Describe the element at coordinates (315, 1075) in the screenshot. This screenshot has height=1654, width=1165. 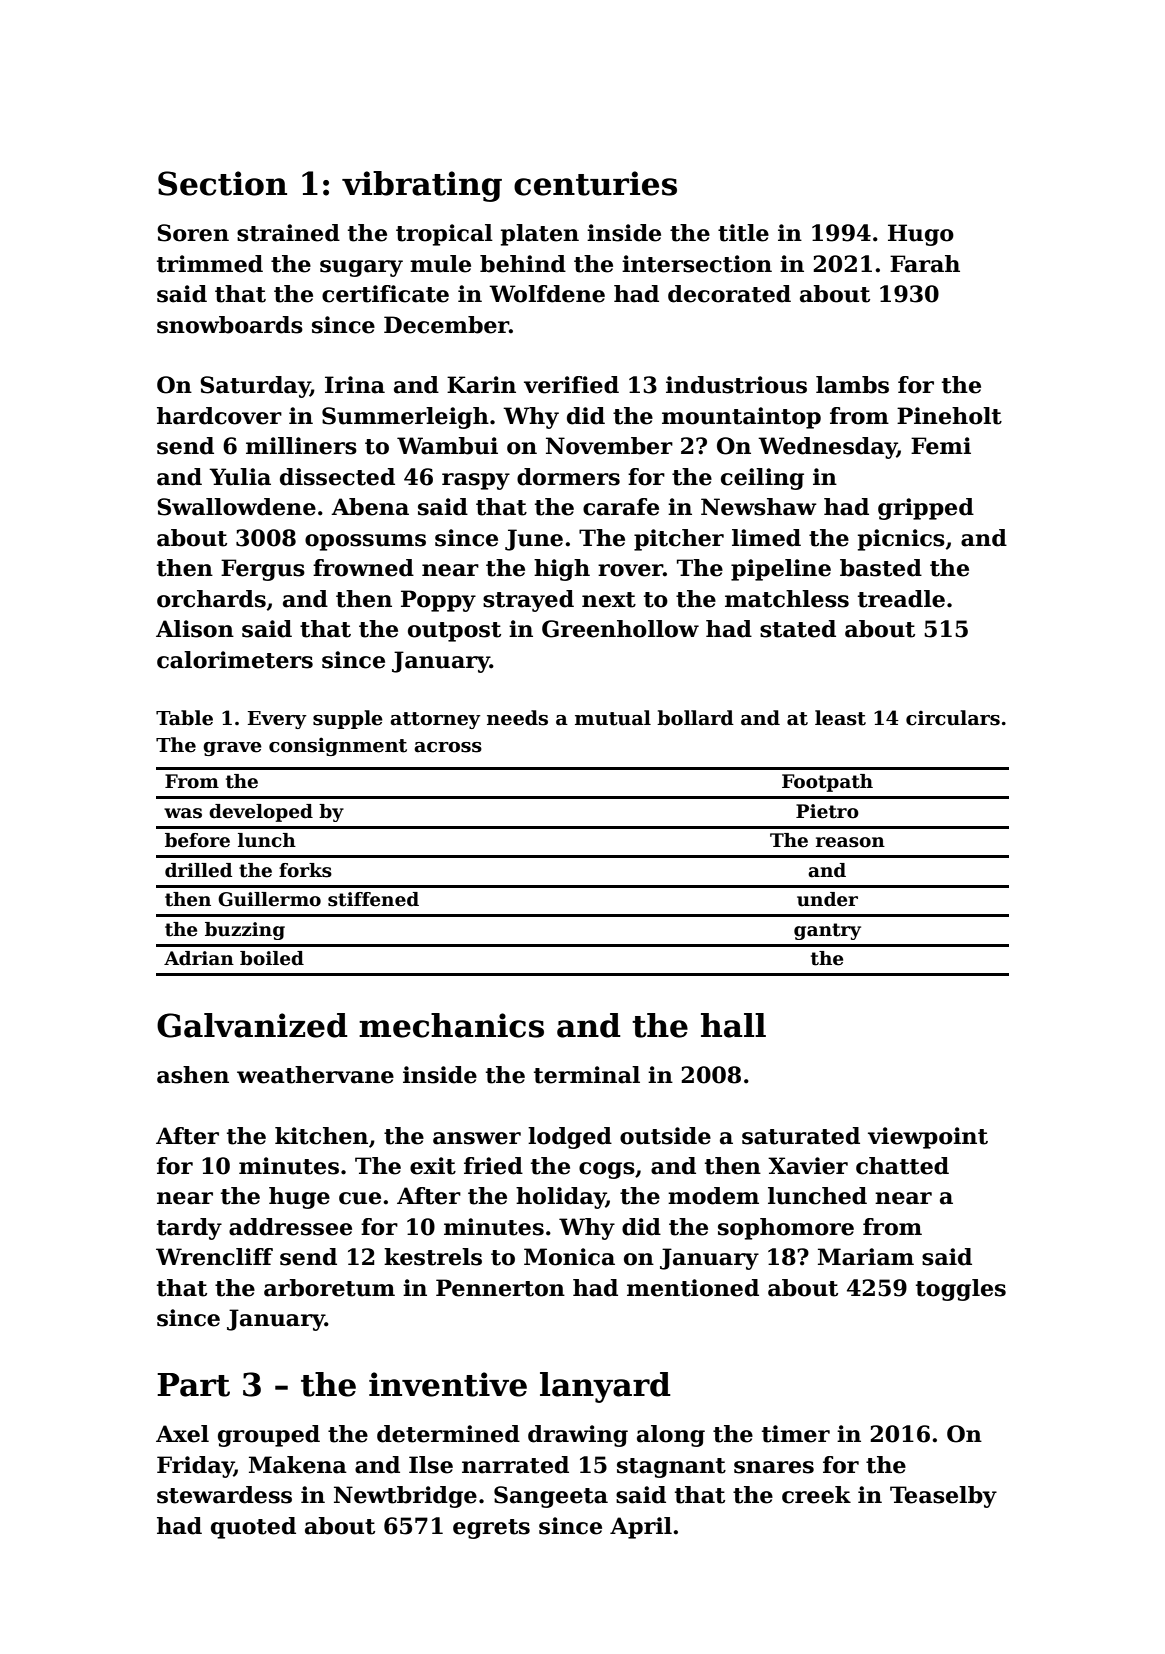
I see `weathervane` at that location.
